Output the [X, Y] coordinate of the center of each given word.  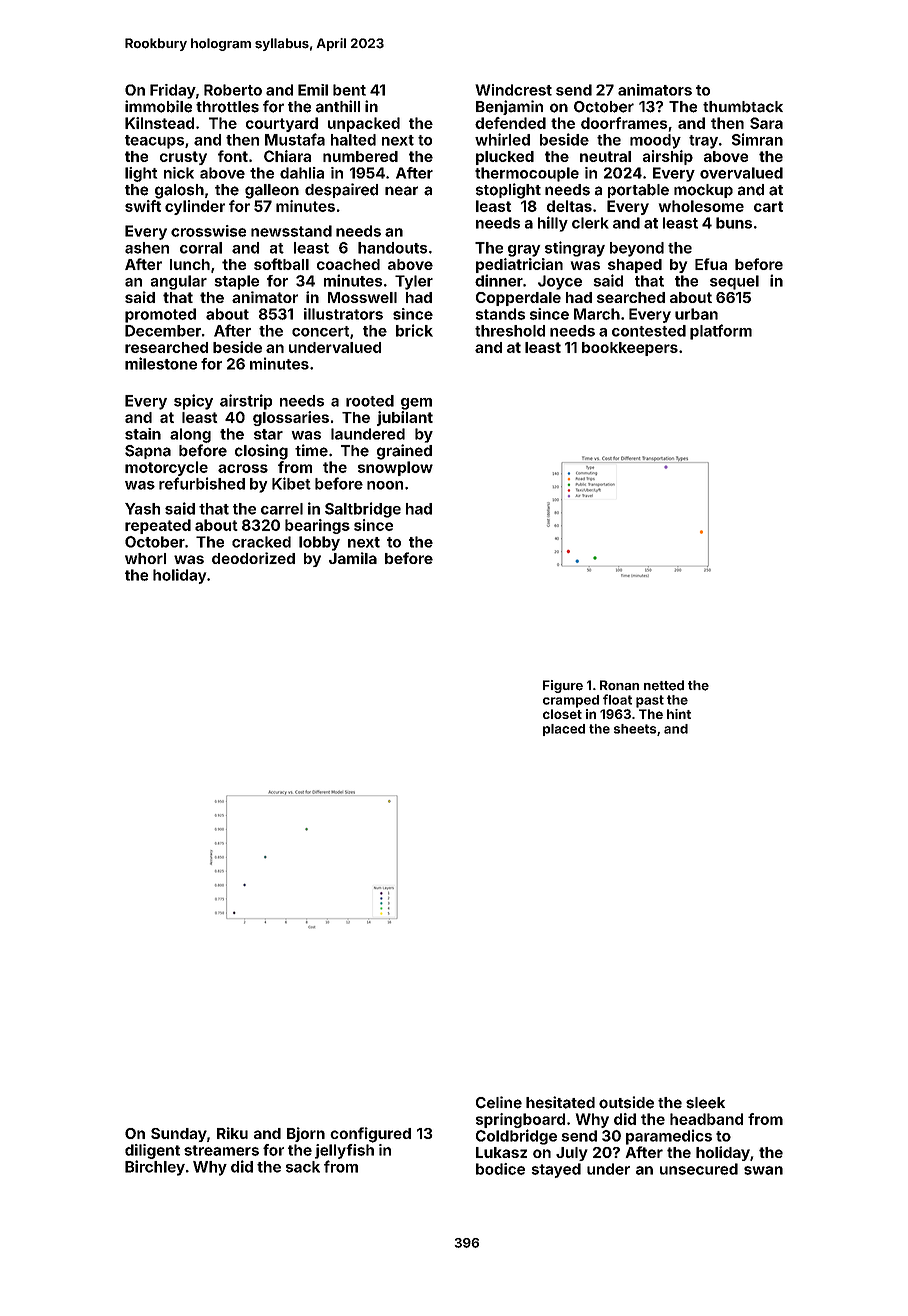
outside [626, 1102]
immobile [158, 106]
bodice [500, 1169]
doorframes [624, 123]
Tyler [414, 282]
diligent [152, 1151]
